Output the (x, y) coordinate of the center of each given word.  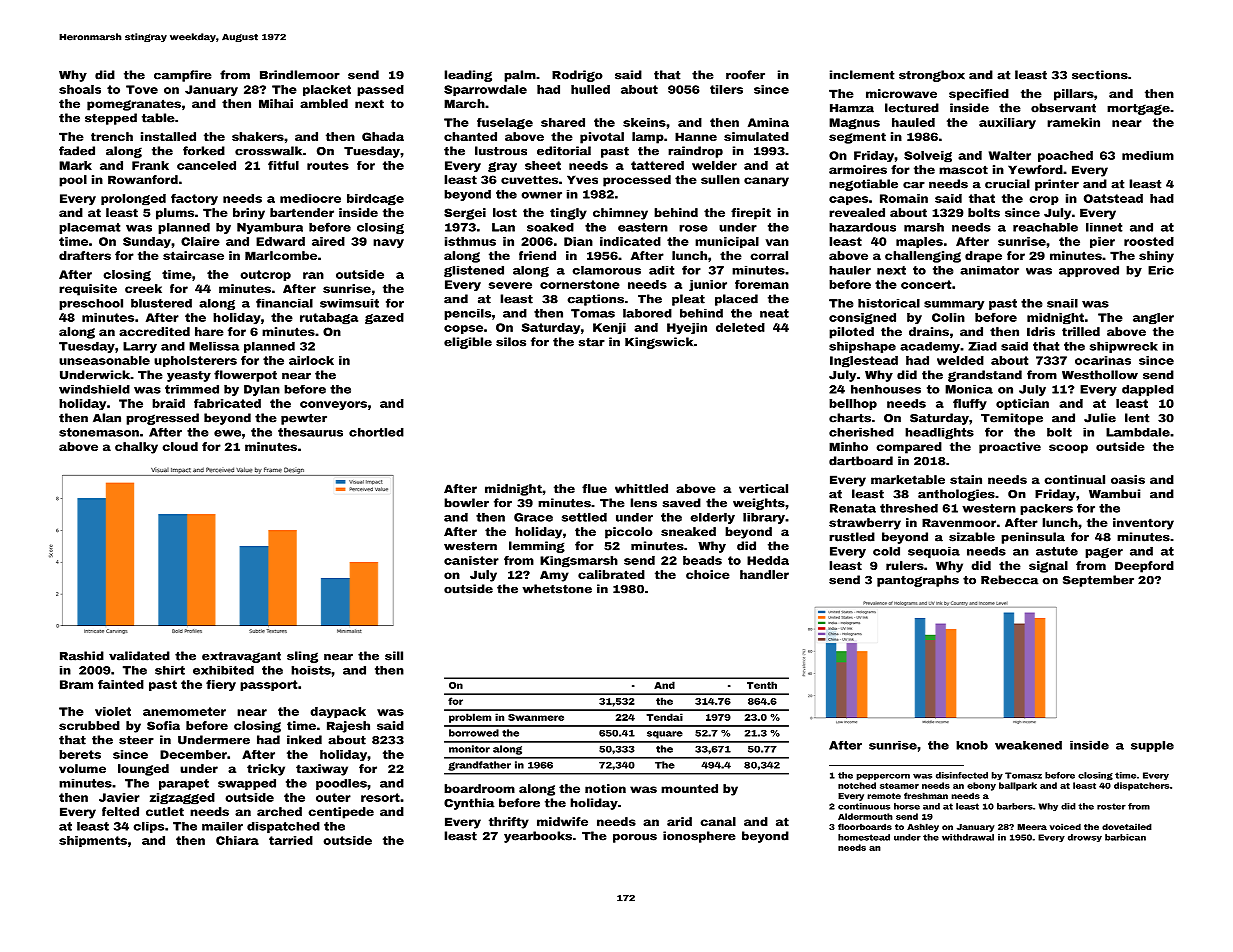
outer (333, 797)
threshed (909, 508)
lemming (537, 547)
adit (661, 270)
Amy (554, 576)
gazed (384, 319)
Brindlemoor (300, 75)
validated (139, 656)
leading (468, 76)
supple (1152, 746)
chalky (136, 448)
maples (919, 242)
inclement (862, 75)
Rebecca (1009, 580)
